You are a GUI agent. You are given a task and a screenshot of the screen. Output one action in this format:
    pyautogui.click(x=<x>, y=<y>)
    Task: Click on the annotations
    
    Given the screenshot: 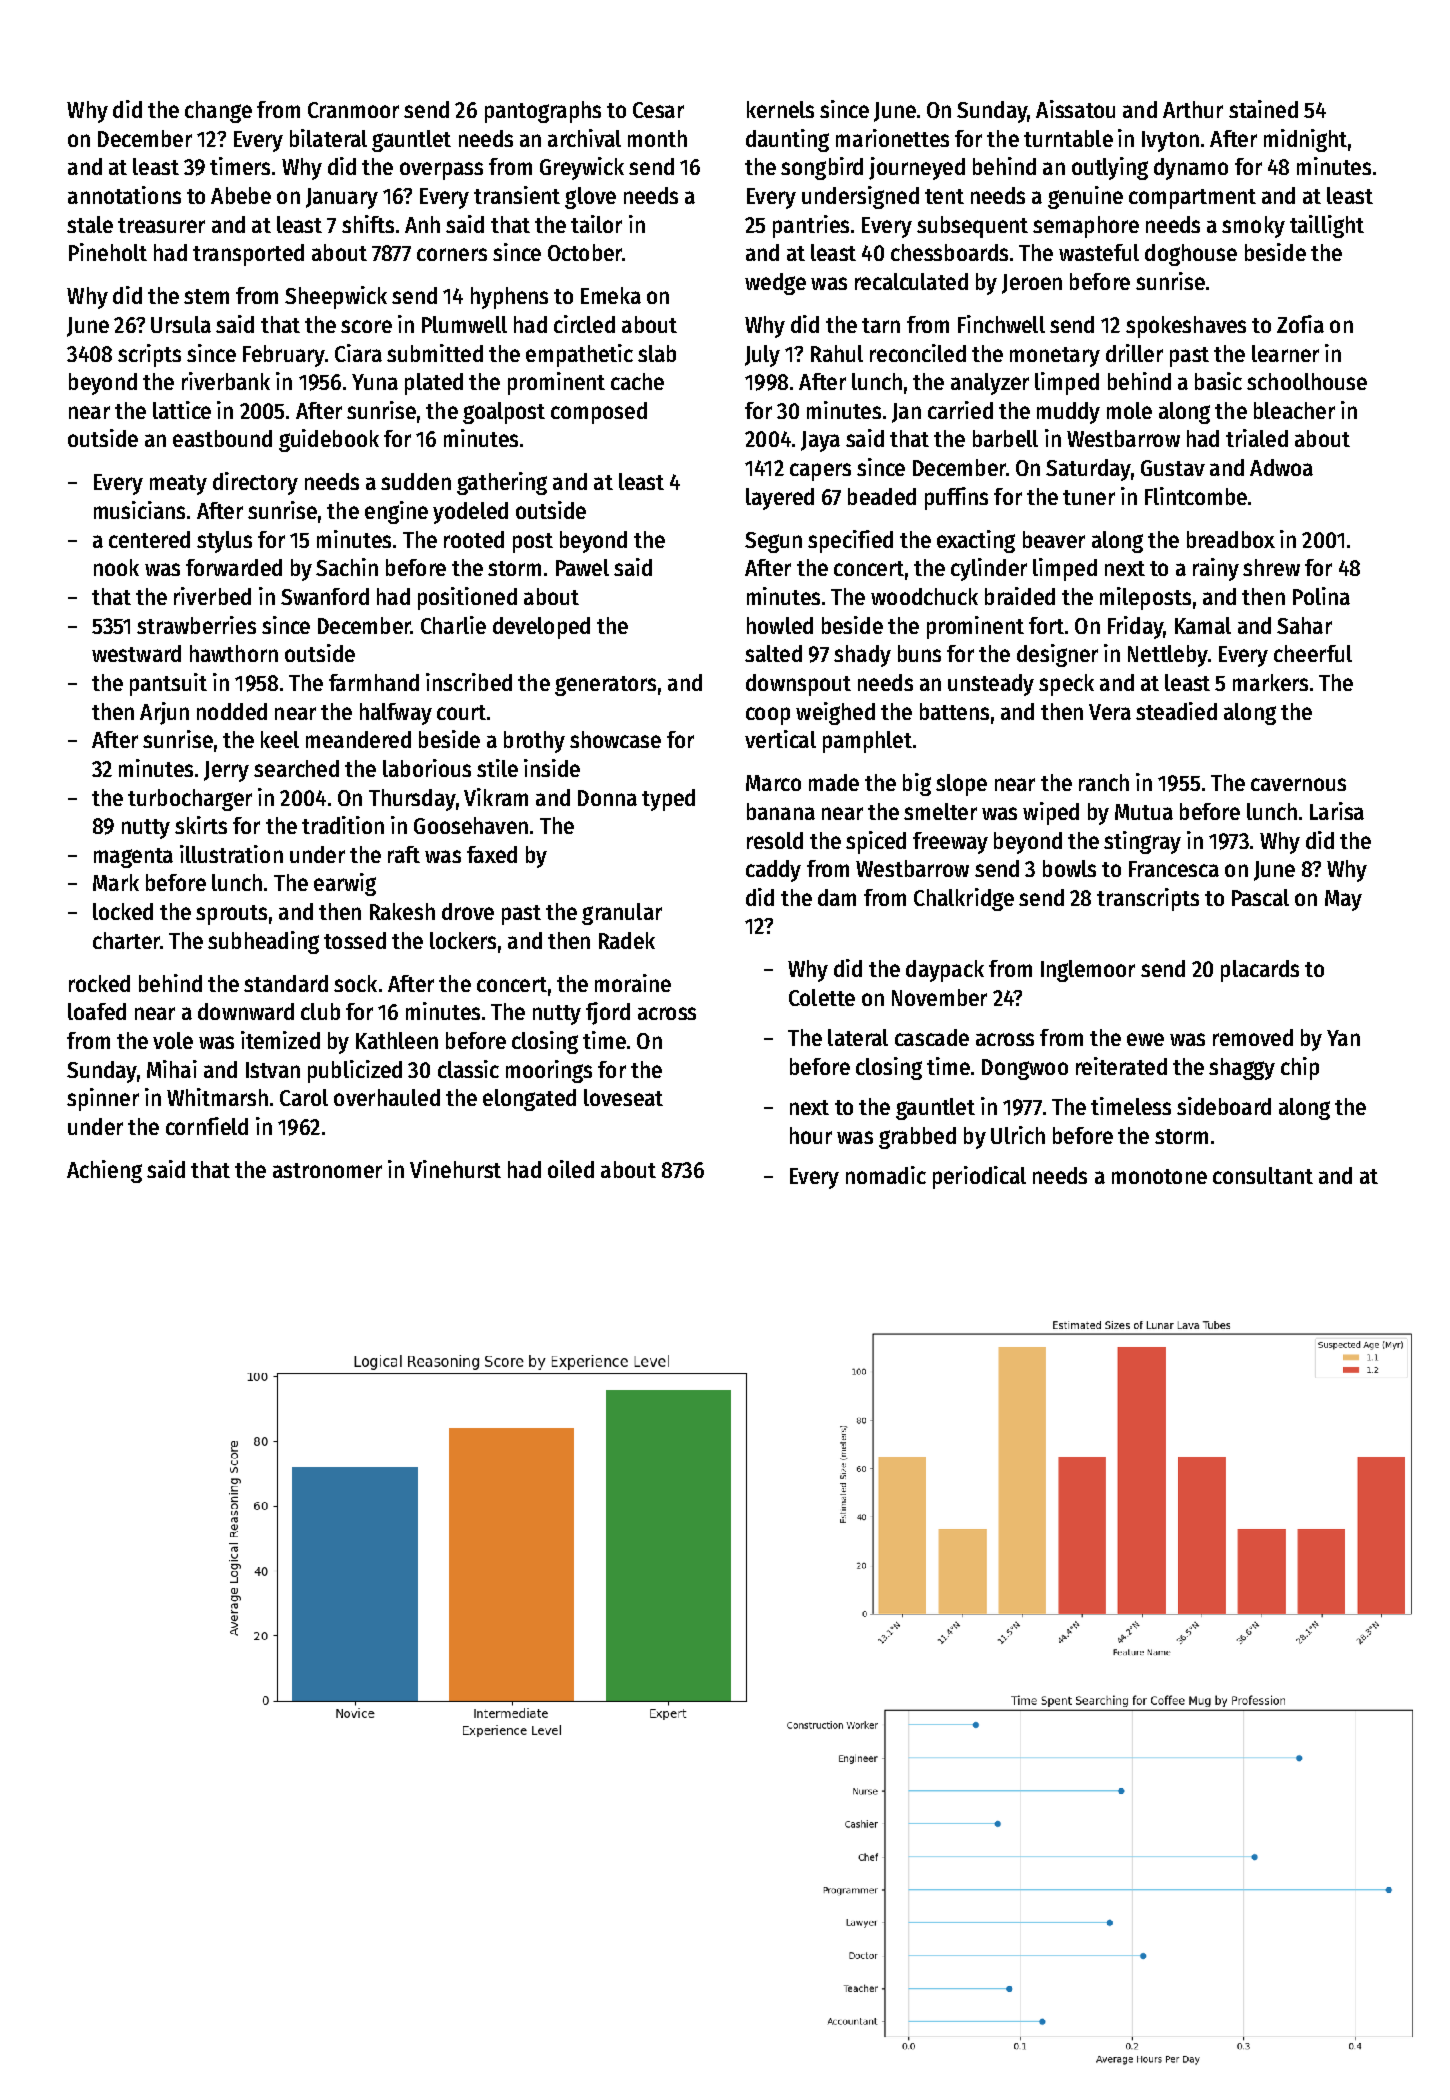 What is the action you would take?
    pyautogui.click(x=124, y=195)
